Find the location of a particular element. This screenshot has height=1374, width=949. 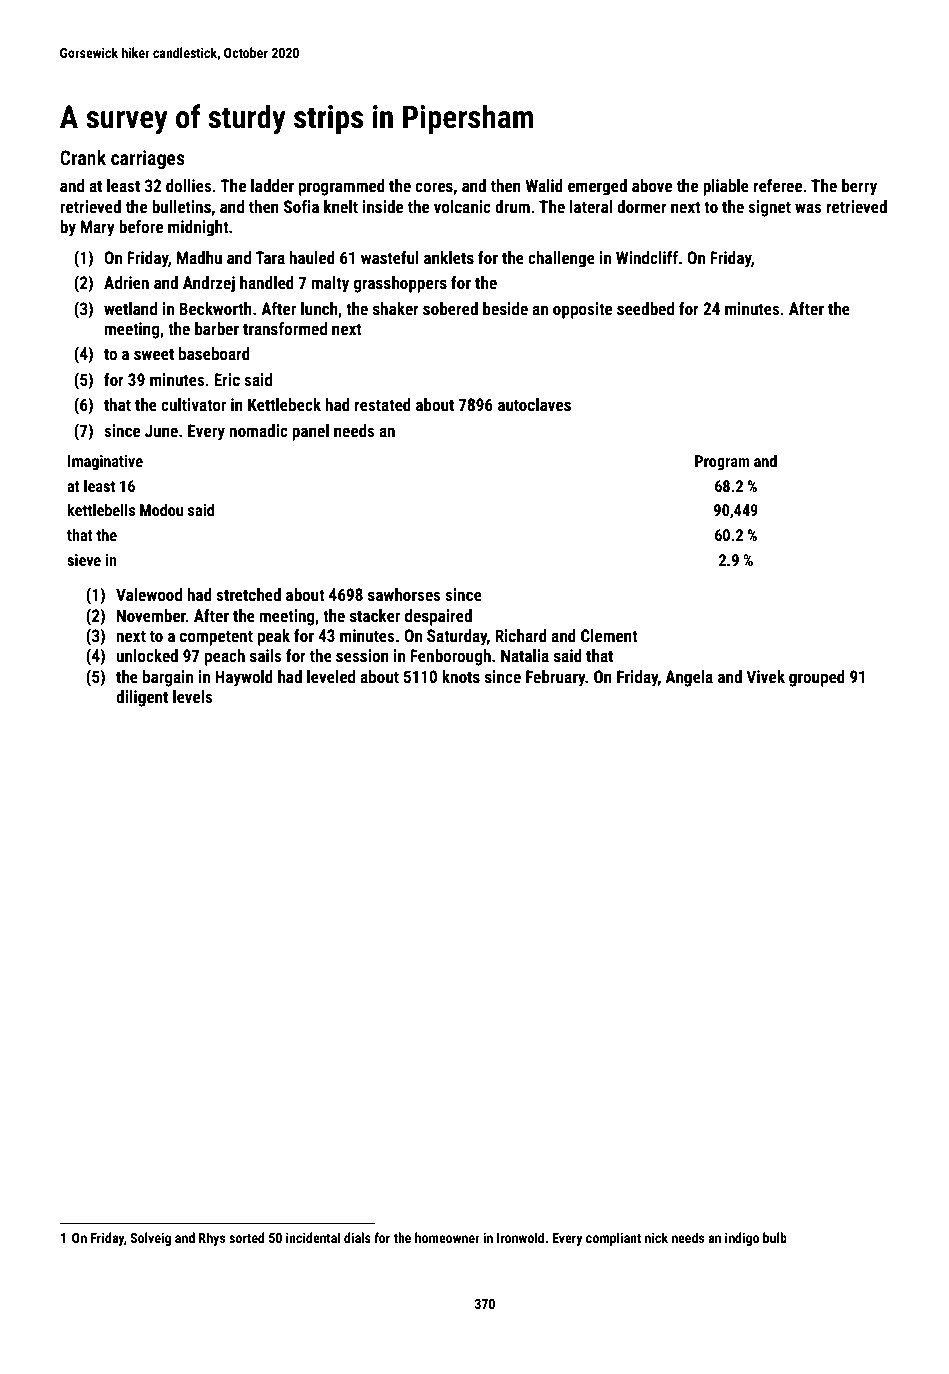

Solveig is located at coordinates (150, 1239).
